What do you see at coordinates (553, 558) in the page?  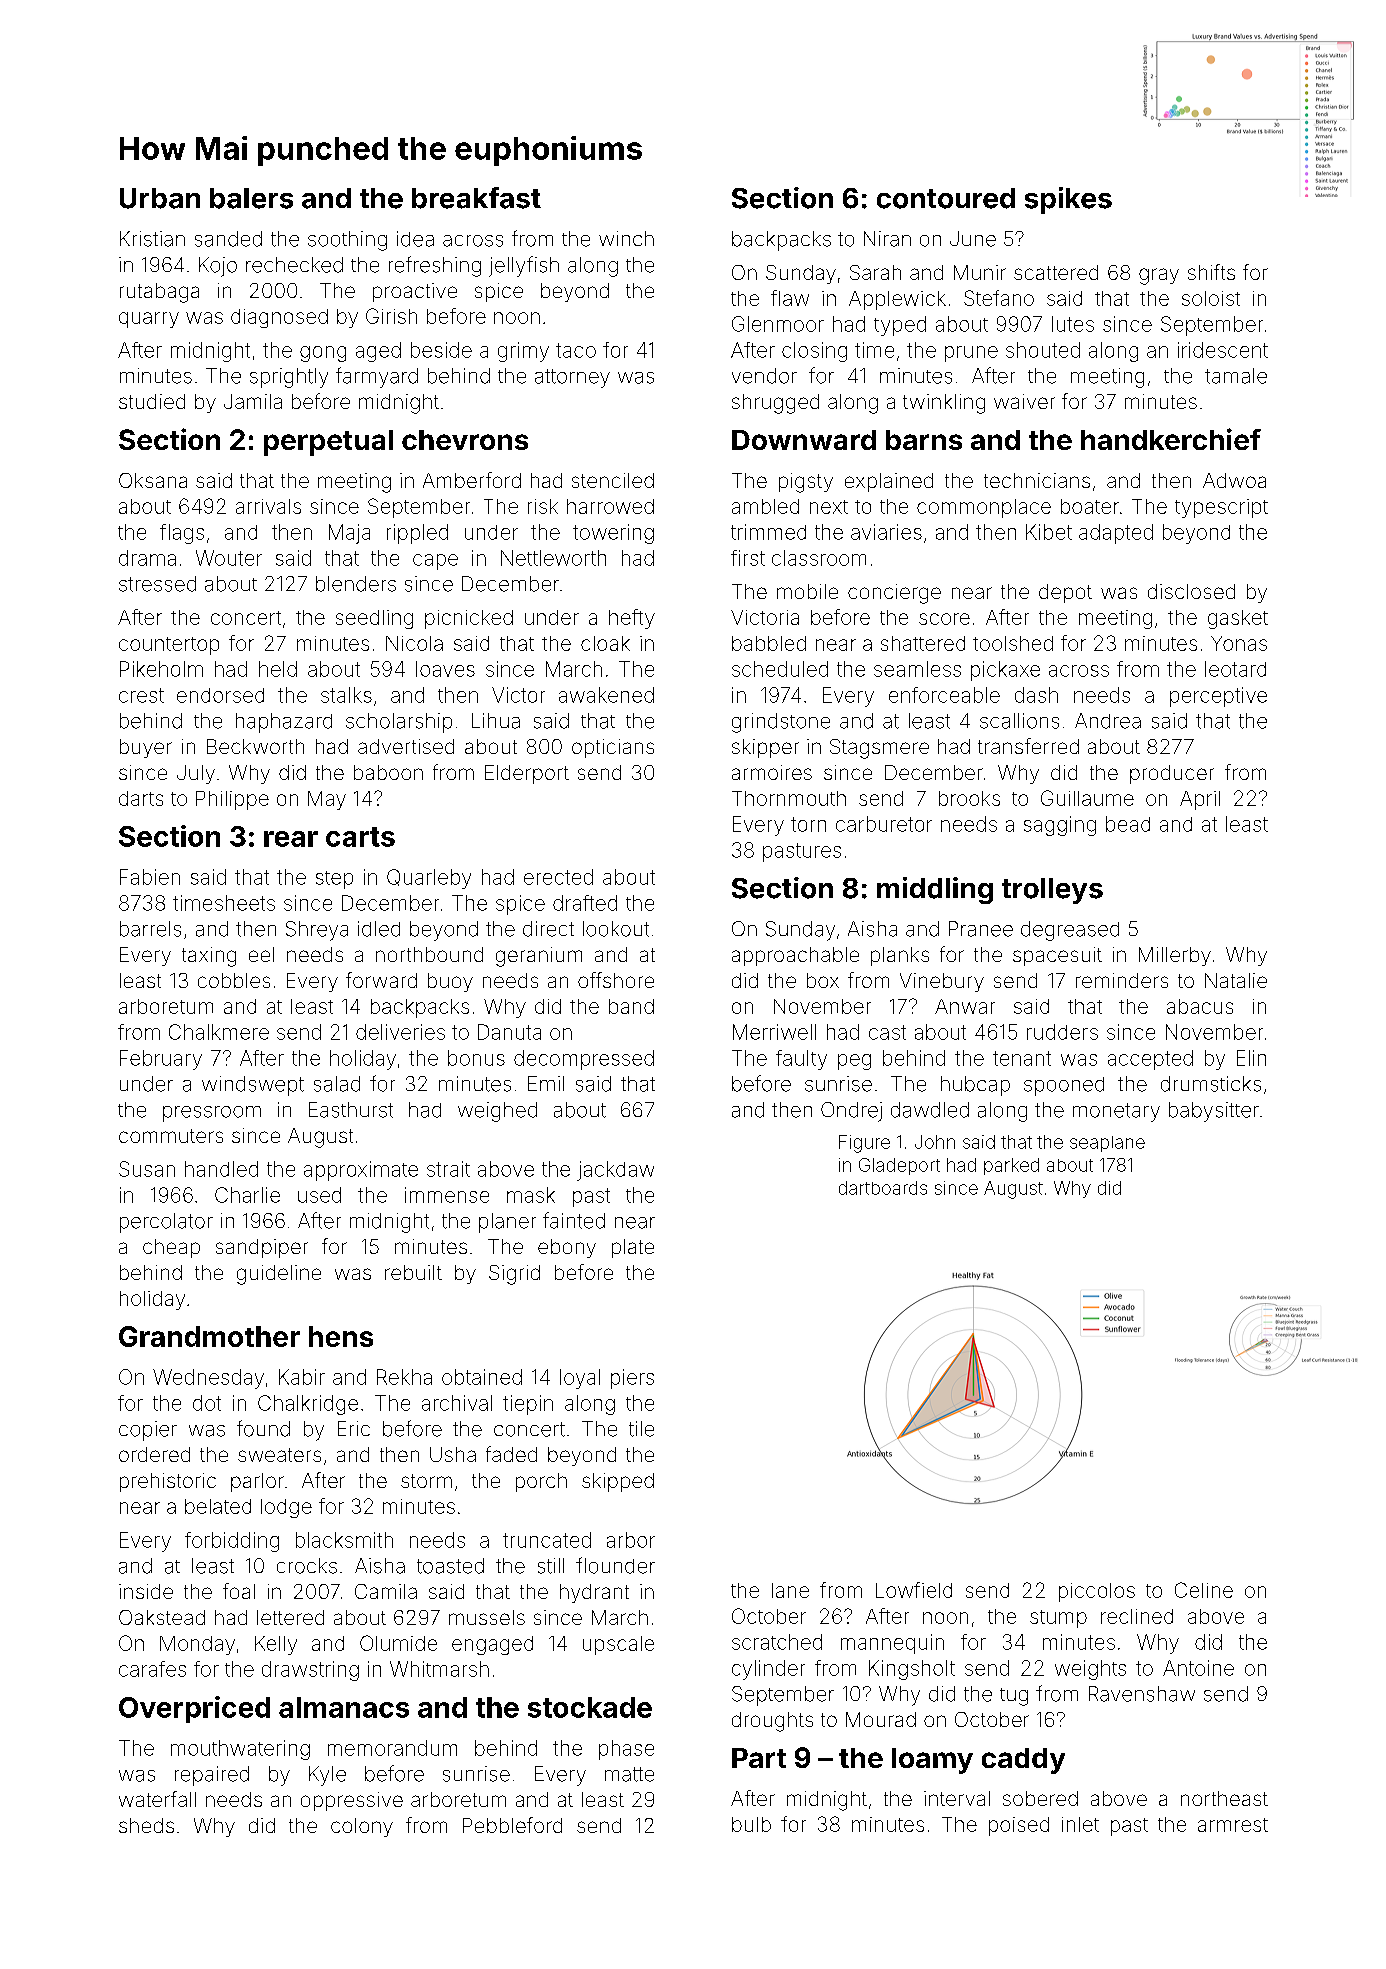 I see `Nettleworth` at bounding box center [553, 558].
